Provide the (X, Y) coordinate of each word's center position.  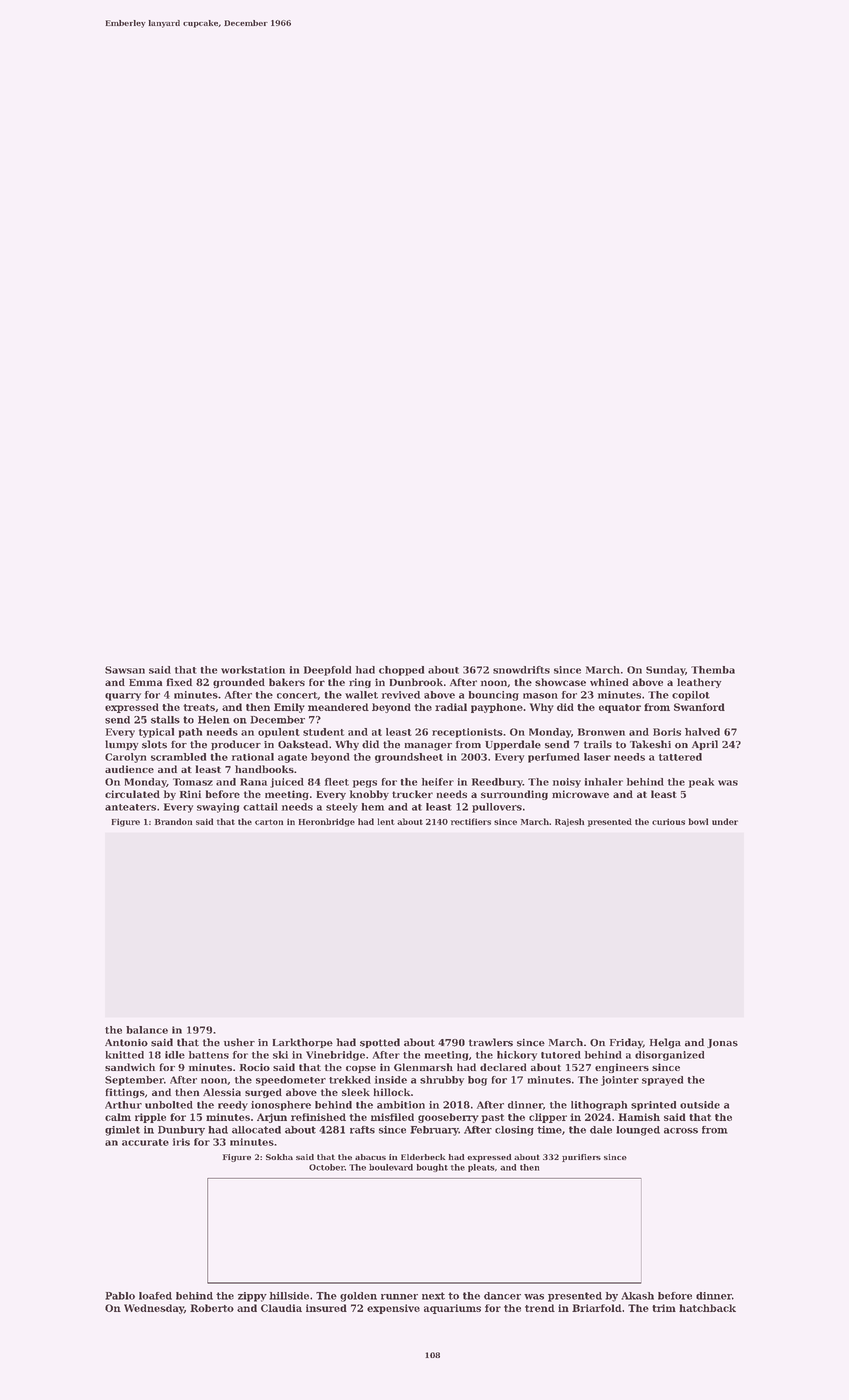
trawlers (491, 1042)
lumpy (122, 745)
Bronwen (601, 732)
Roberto (212, 1308)
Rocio (255, 1067)
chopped (401, 671)
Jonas (722, 1043)
